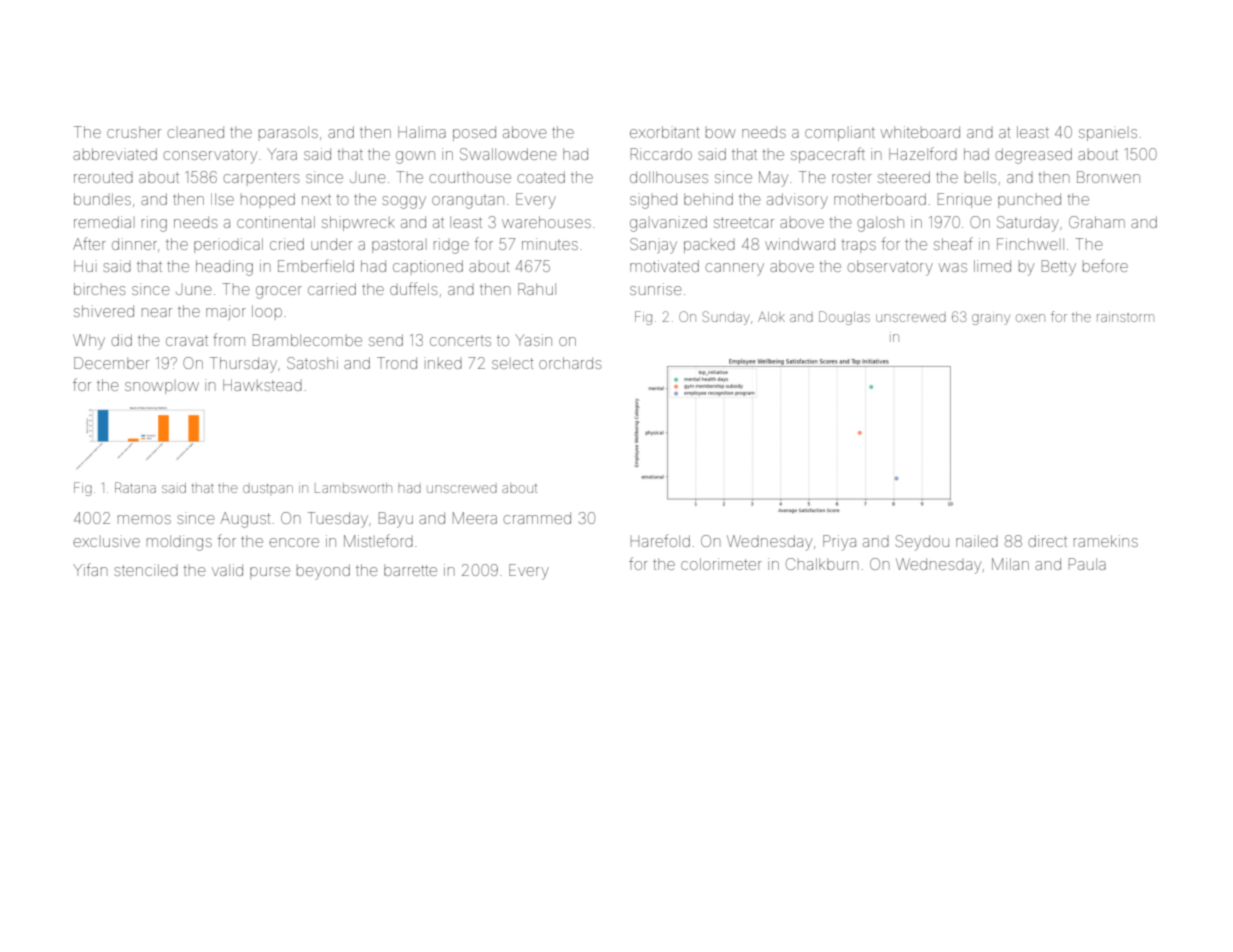 The width and height of the image is (1233, 952). What do you see at coordinates (570, 363) in the image?
I see `orchards` at bounding box center [570, 363].
